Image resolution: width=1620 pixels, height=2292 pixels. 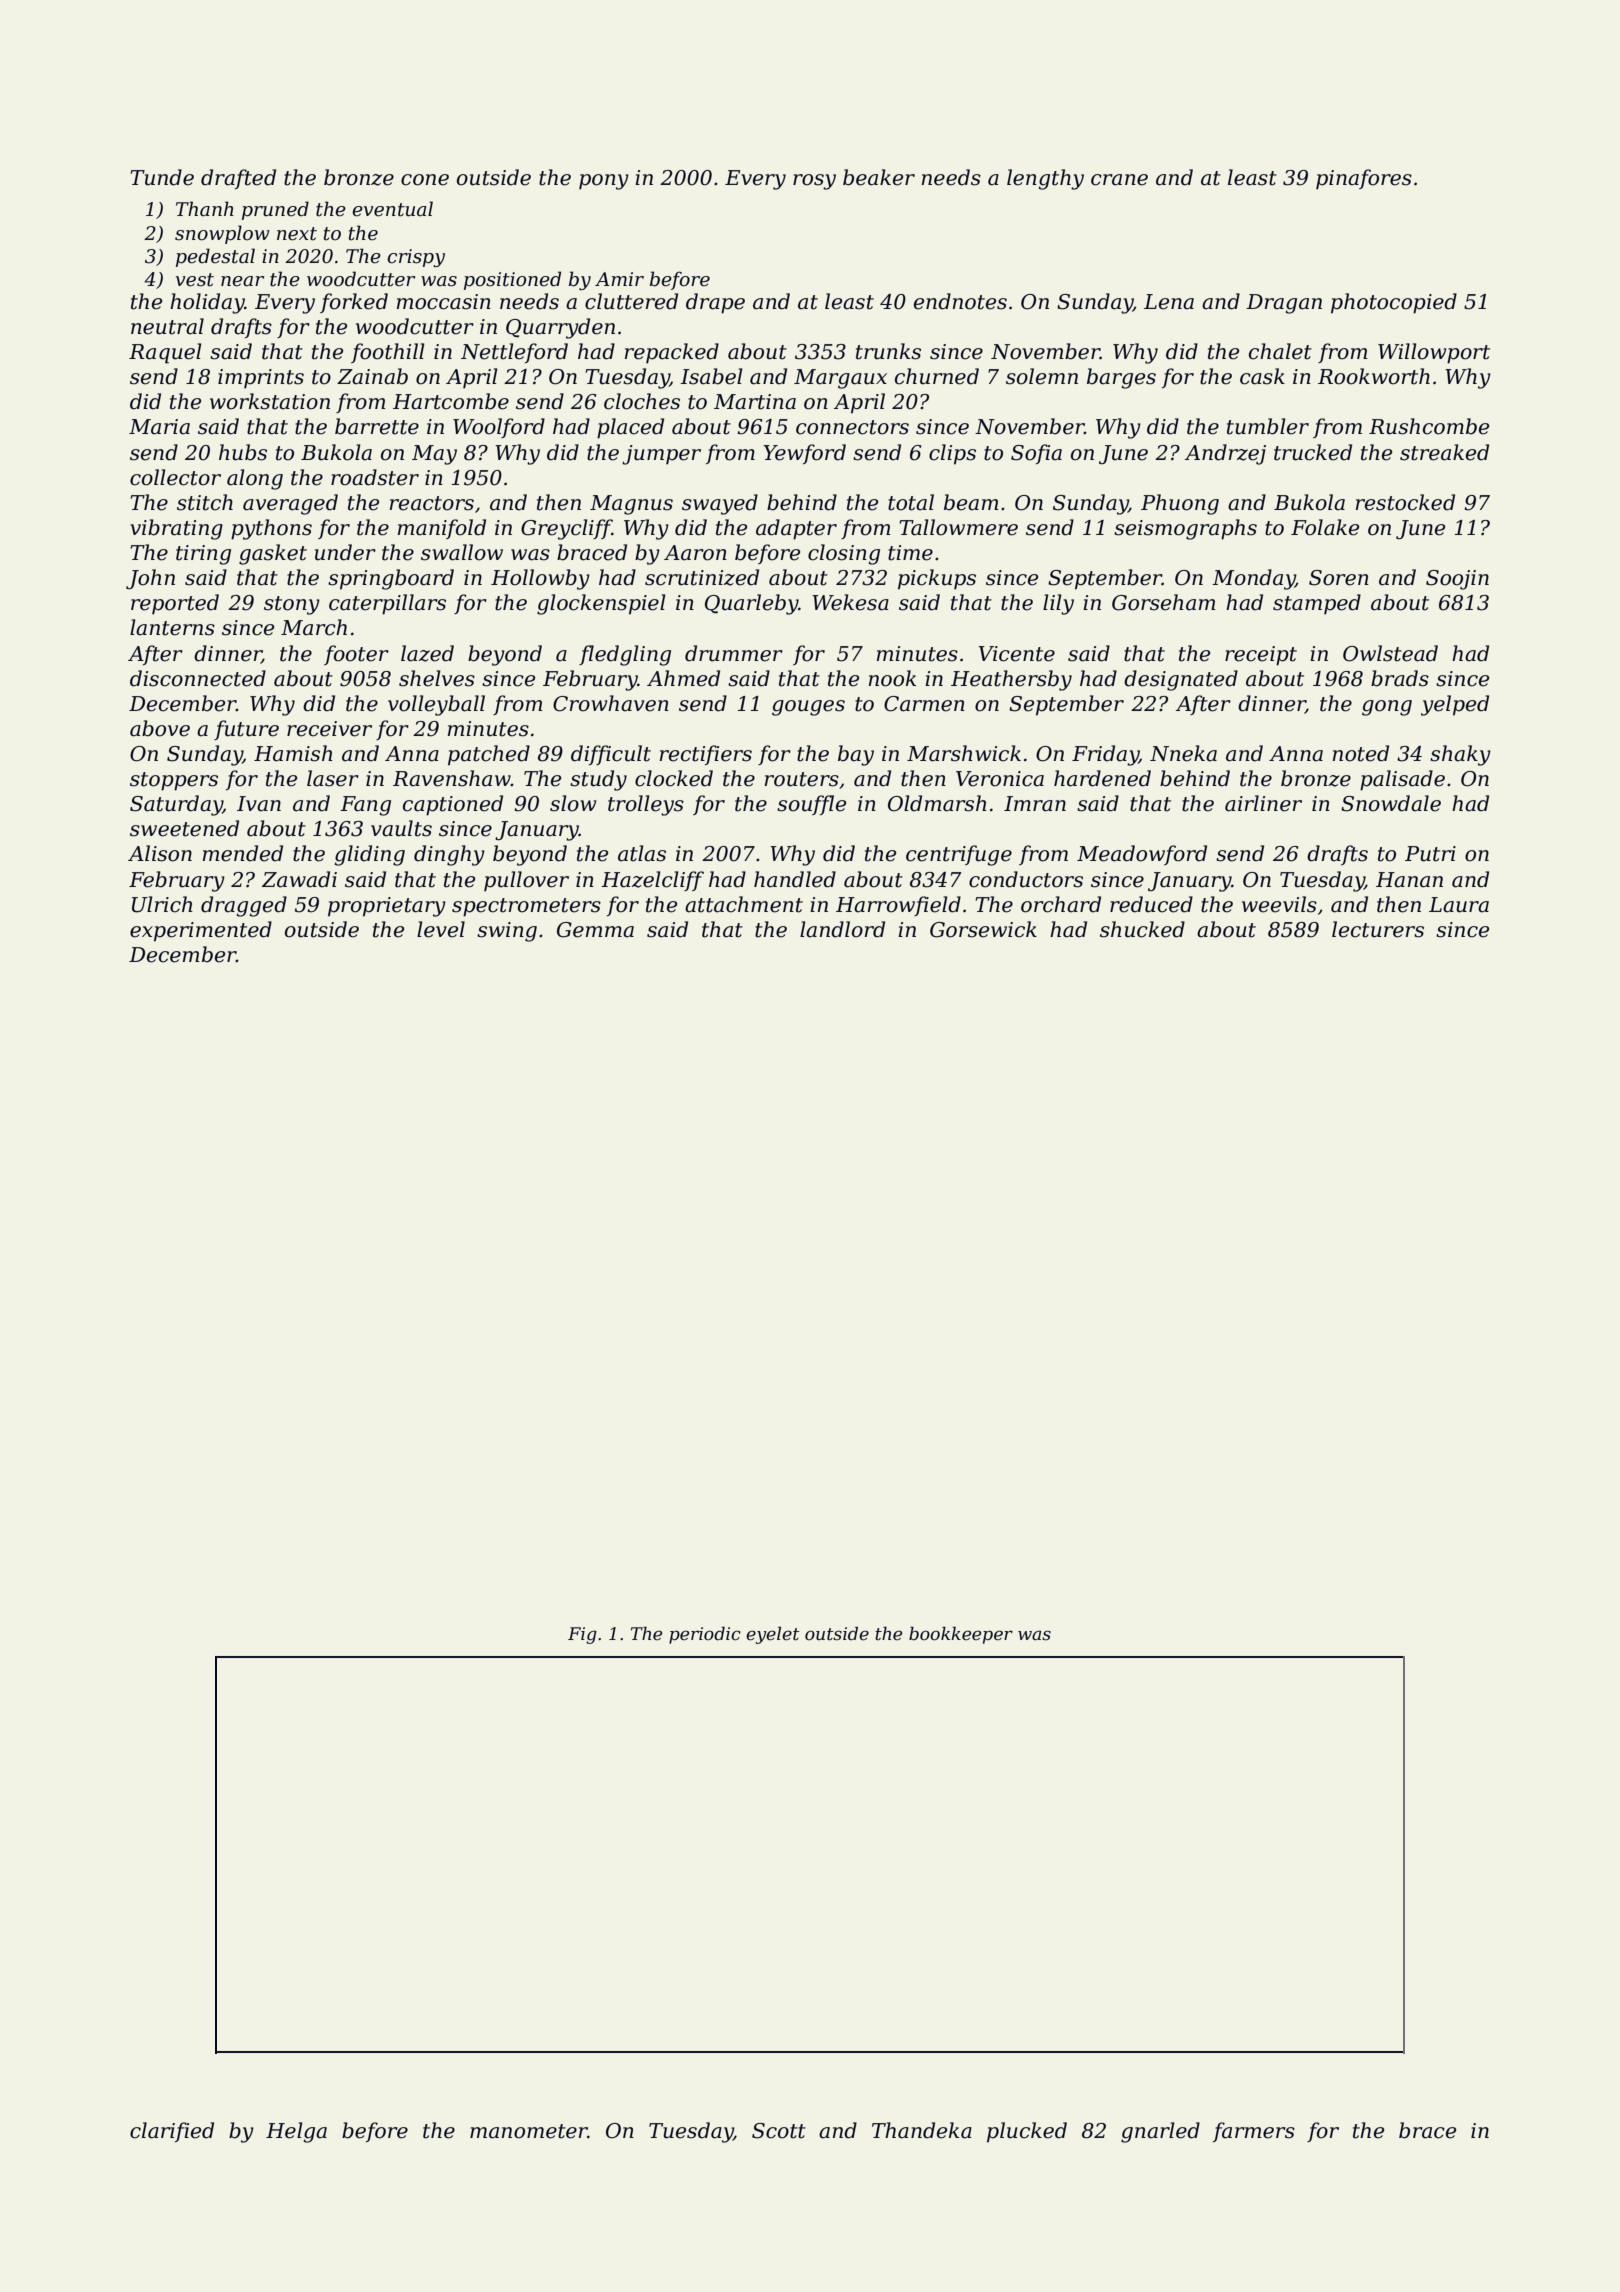 What do you see at coordinates (391, 579) in the screenshot?
I see `springboard` at bounding box center [391, 579].
